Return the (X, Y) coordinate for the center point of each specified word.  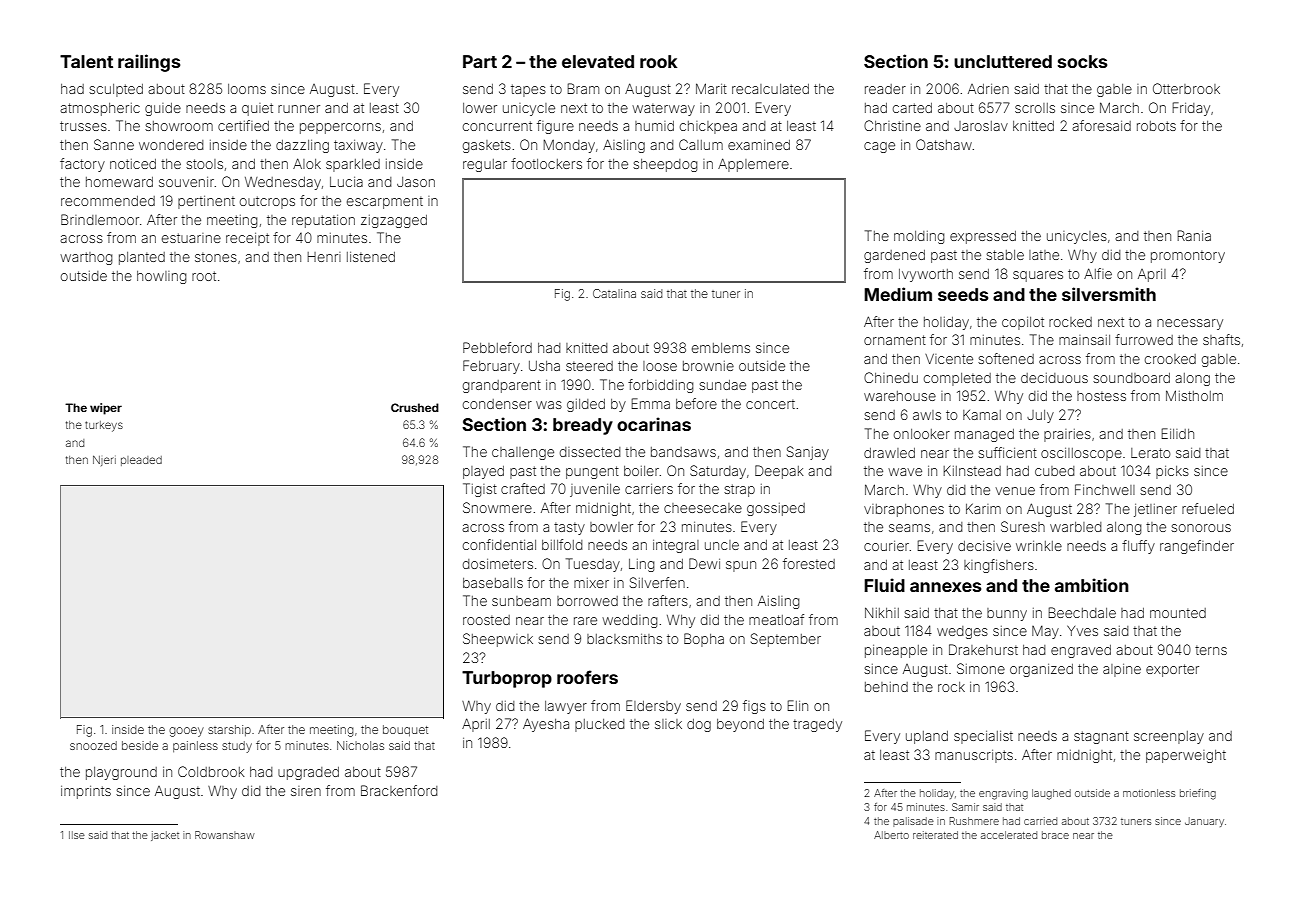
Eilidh (1177, 433)
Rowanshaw (224, 835)
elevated (598, 61)
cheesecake (703, 508)
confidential (499, 544)
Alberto (891, 835)
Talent (86, 61)
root (204, 276)
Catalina (614, 293)
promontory (1188, 256)
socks (1082, 61)
